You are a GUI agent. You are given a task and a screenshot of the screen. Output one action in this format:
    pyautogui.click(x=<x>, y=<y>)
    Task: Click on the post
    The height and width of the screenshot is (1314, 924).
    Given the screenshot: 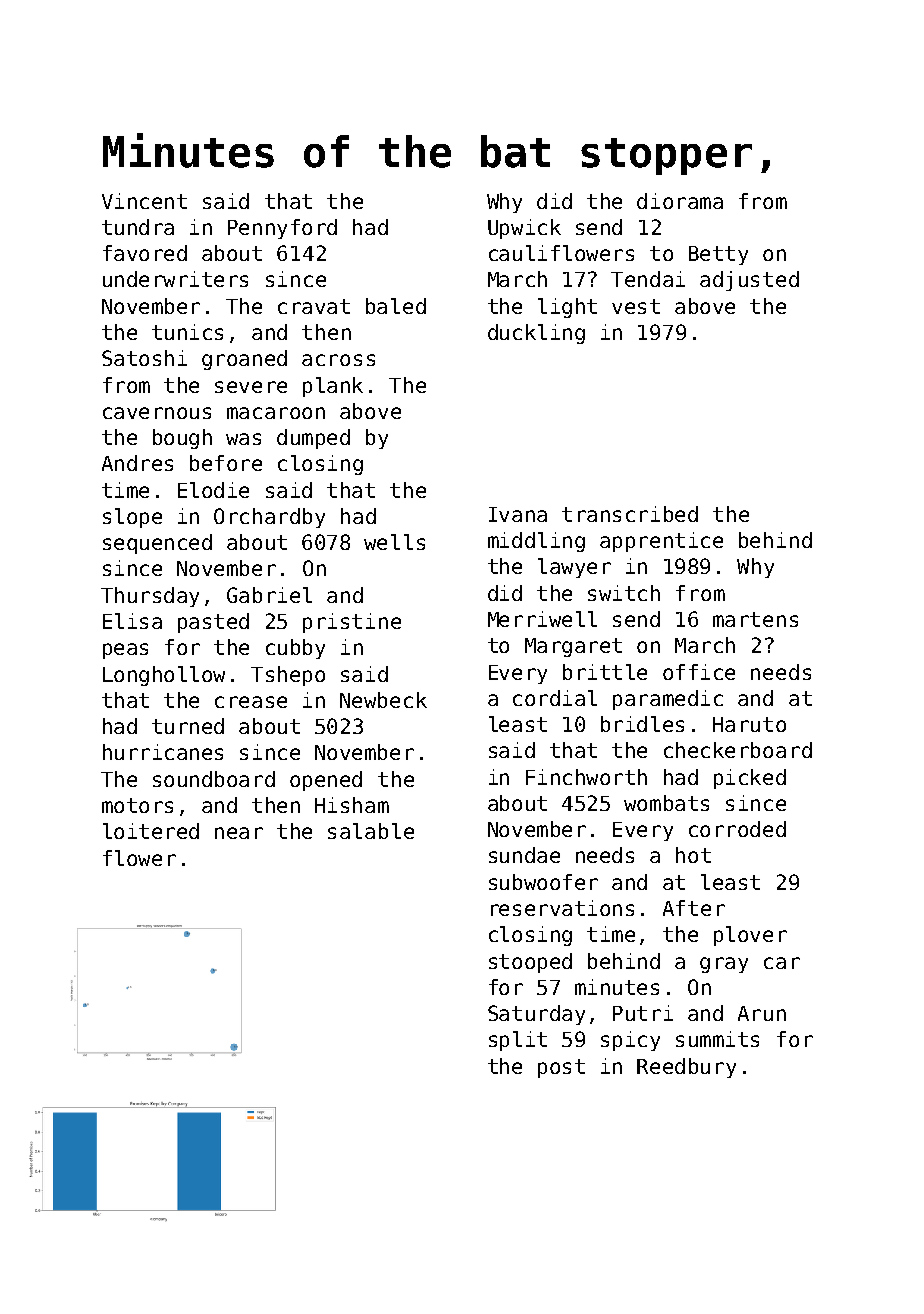 What is the action you would take?
    pyautogui.click(x=561, y=1068)
